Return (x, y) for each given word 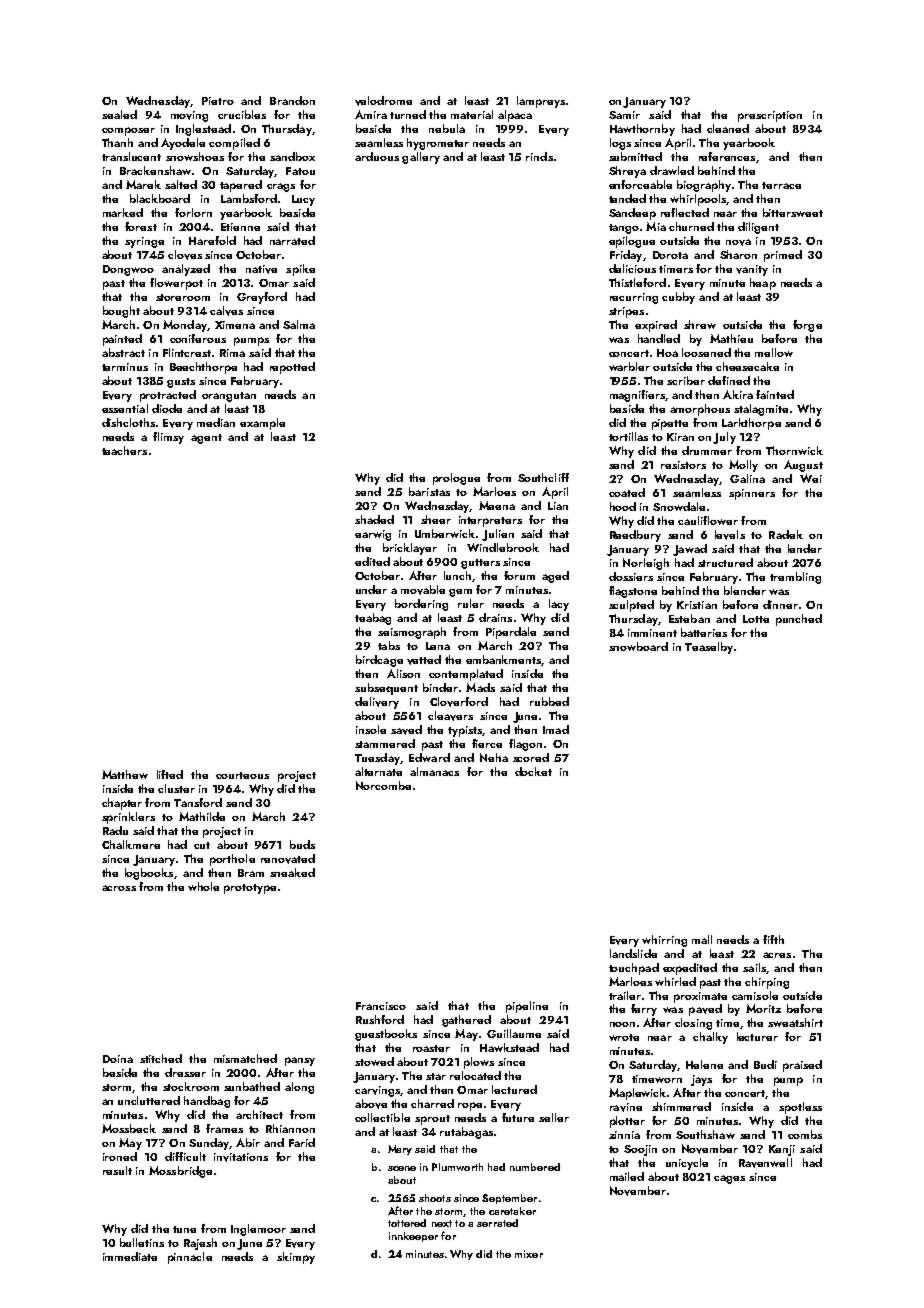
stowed (374, 1061)
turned (408, 114)
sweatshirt (795, 1022)
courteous (242, 775)
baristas (429, 491)
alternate (378, 771)
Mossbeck (129, 1128)
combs (805, 1134)
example (262, 424)
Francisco (381, 1006)
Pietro (218, 101)
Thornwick (794, 450)
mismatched (245, 1058)
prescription (770, 116)
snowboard (638, 646)
